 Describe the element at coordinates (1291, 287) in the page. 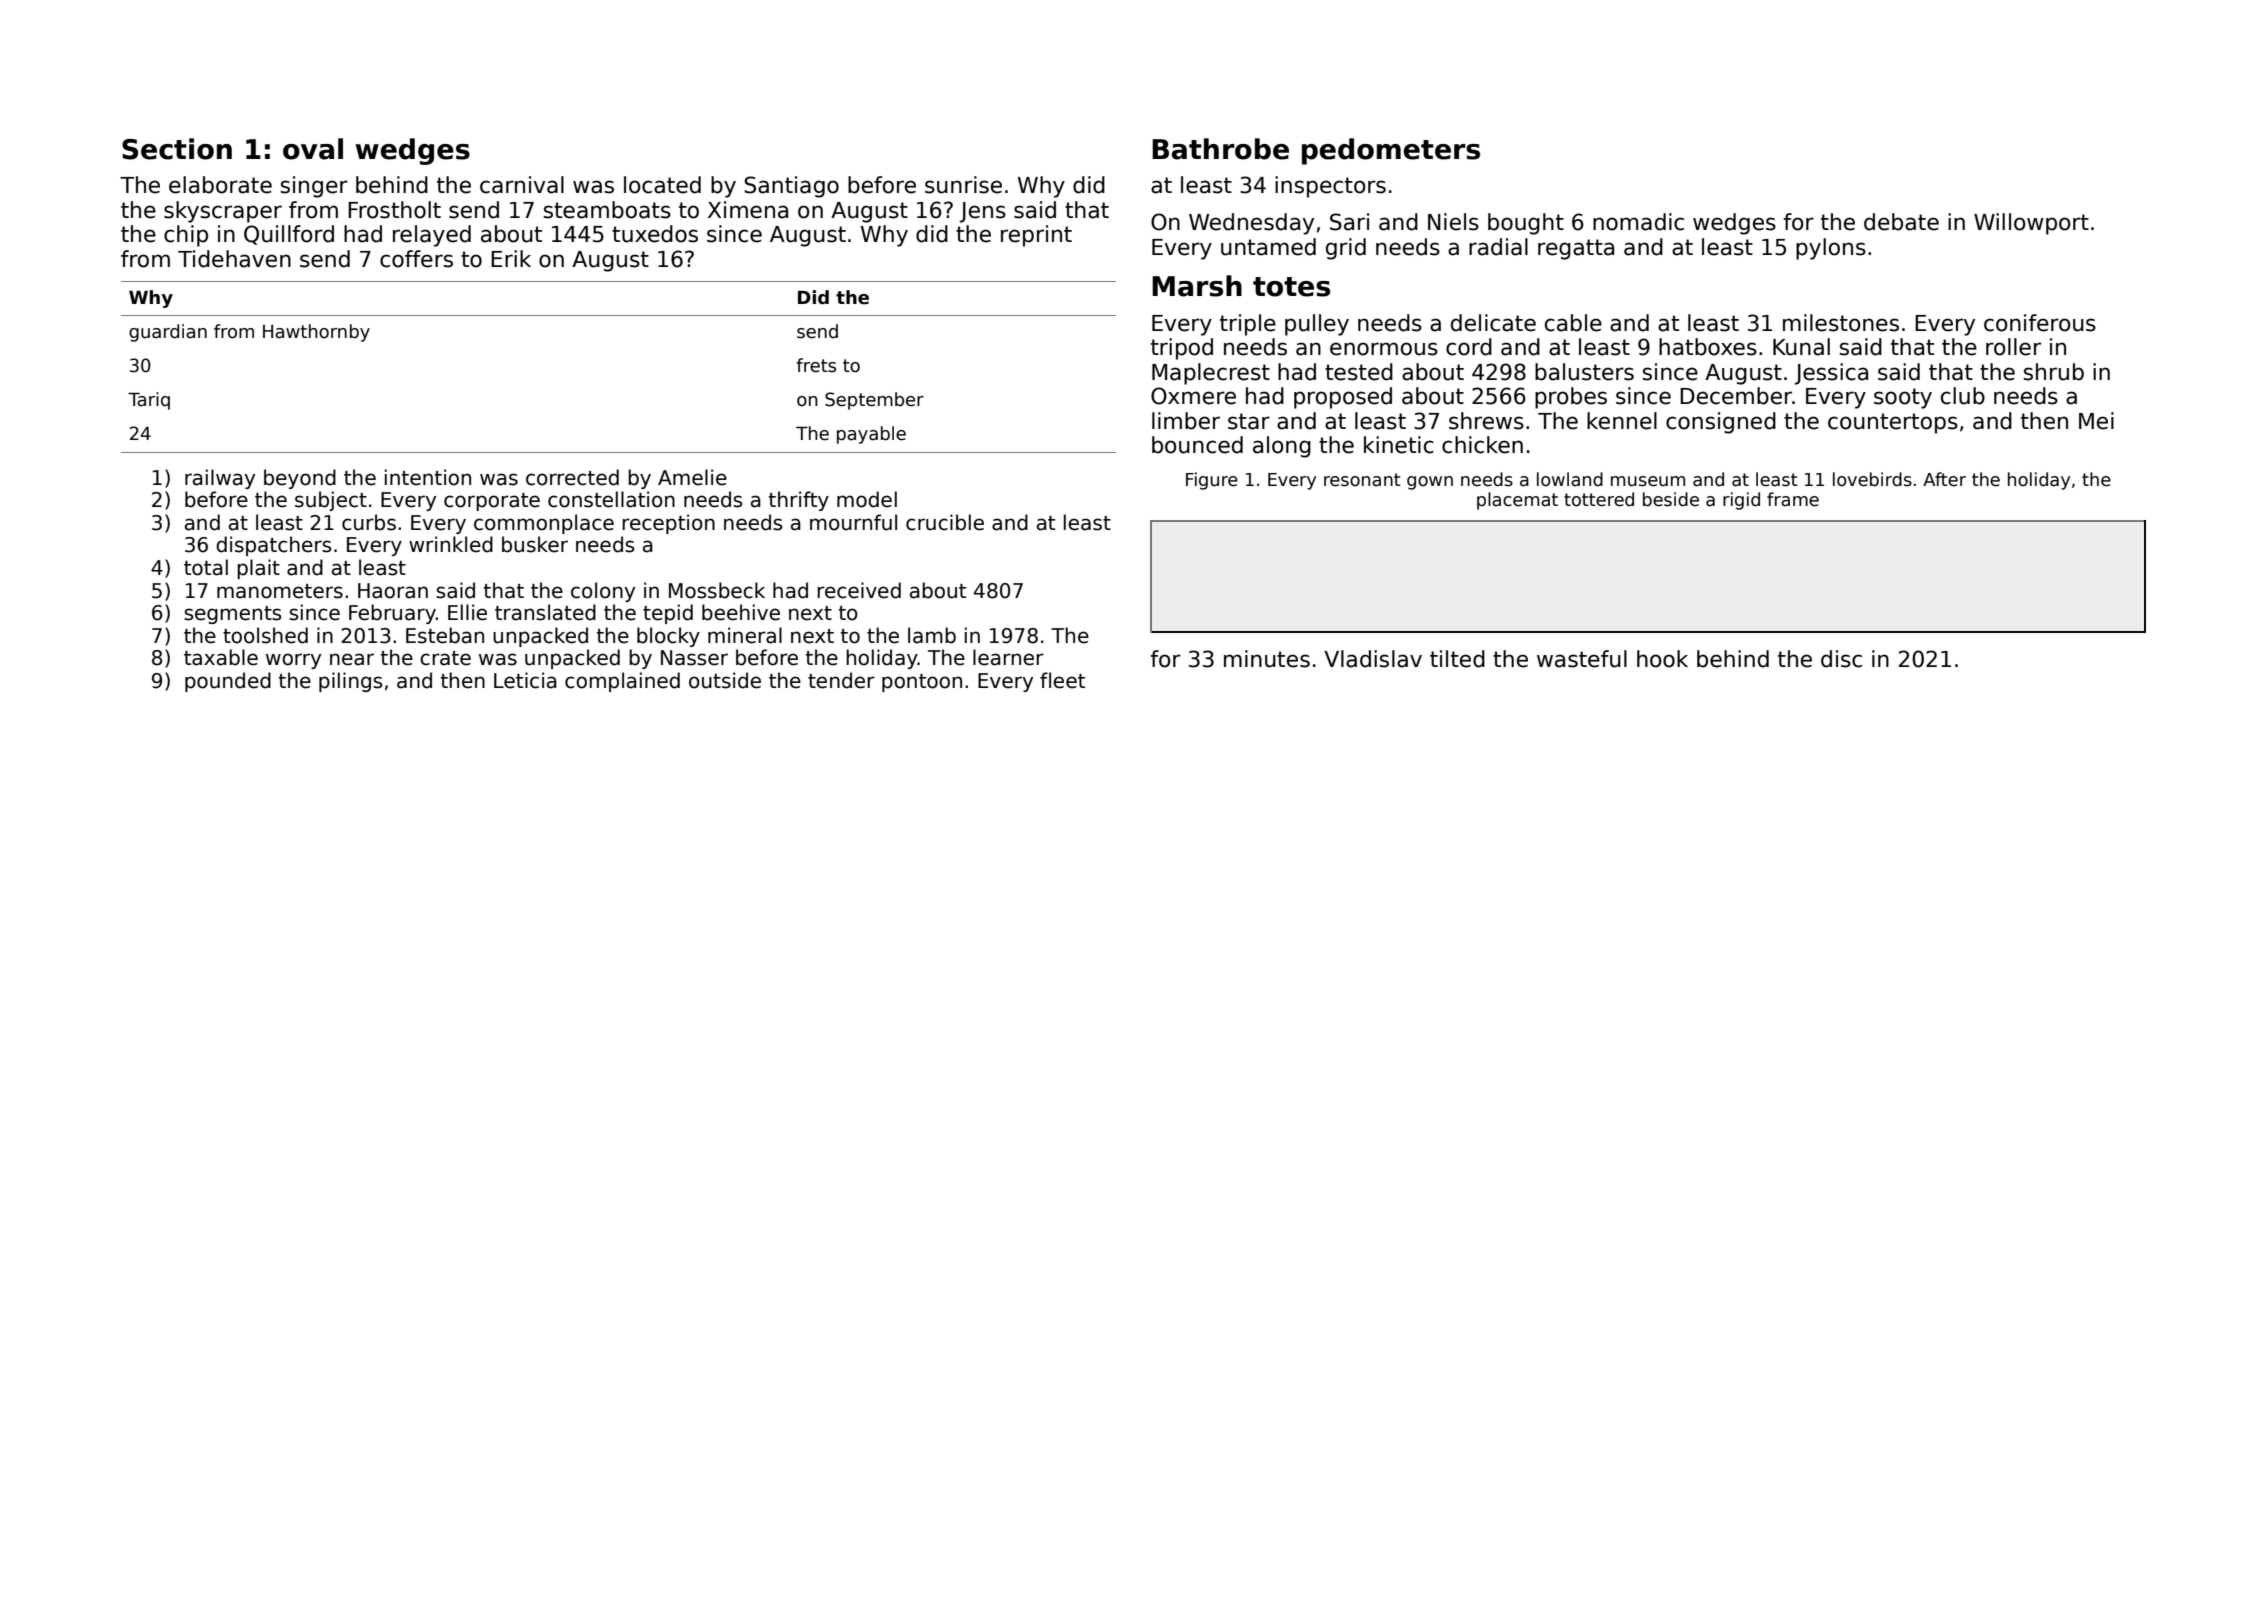

I see `totes` at that location.
